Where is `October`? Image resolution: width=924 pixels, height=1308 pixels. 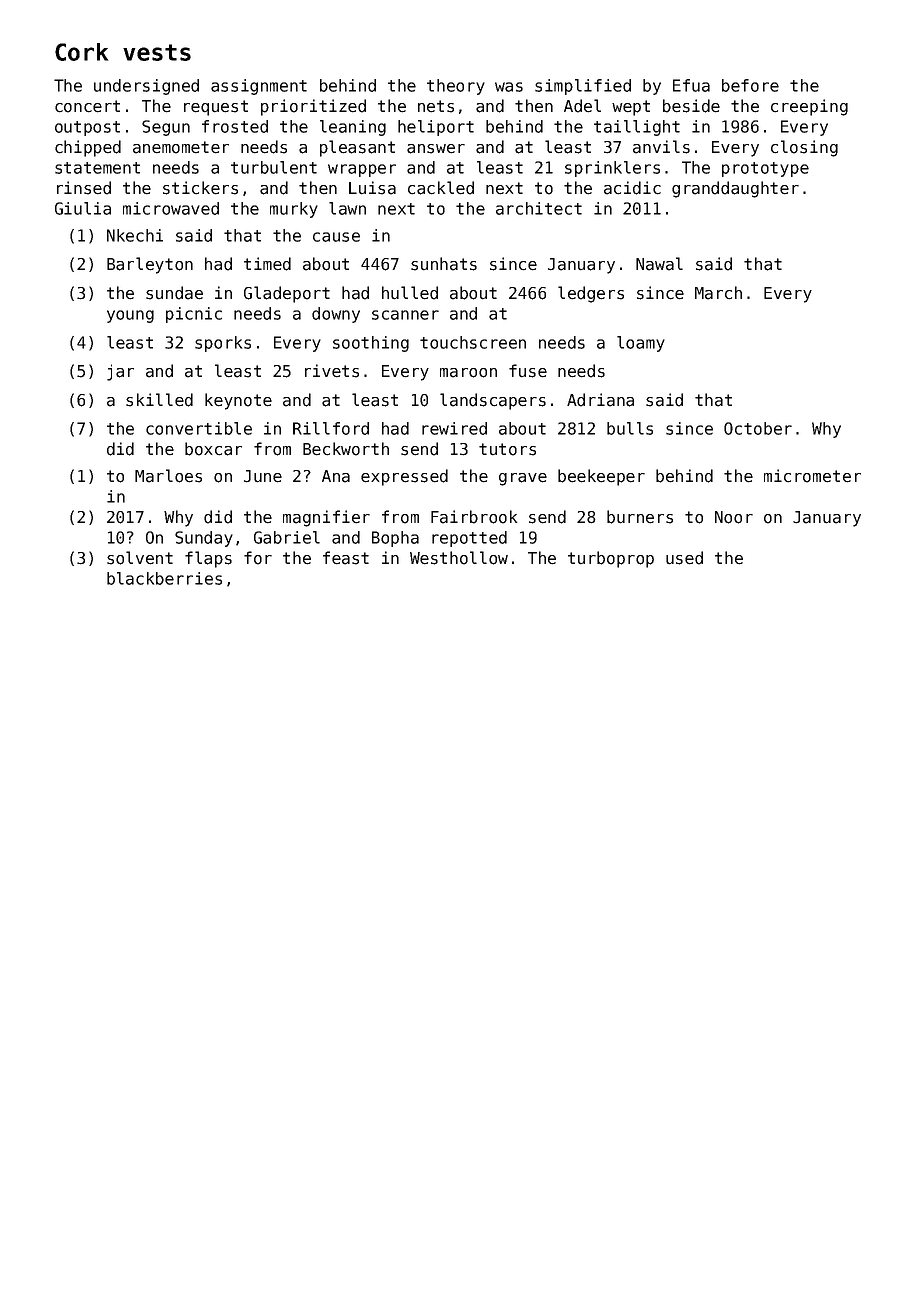 October is located at coordinates (758, 428).
